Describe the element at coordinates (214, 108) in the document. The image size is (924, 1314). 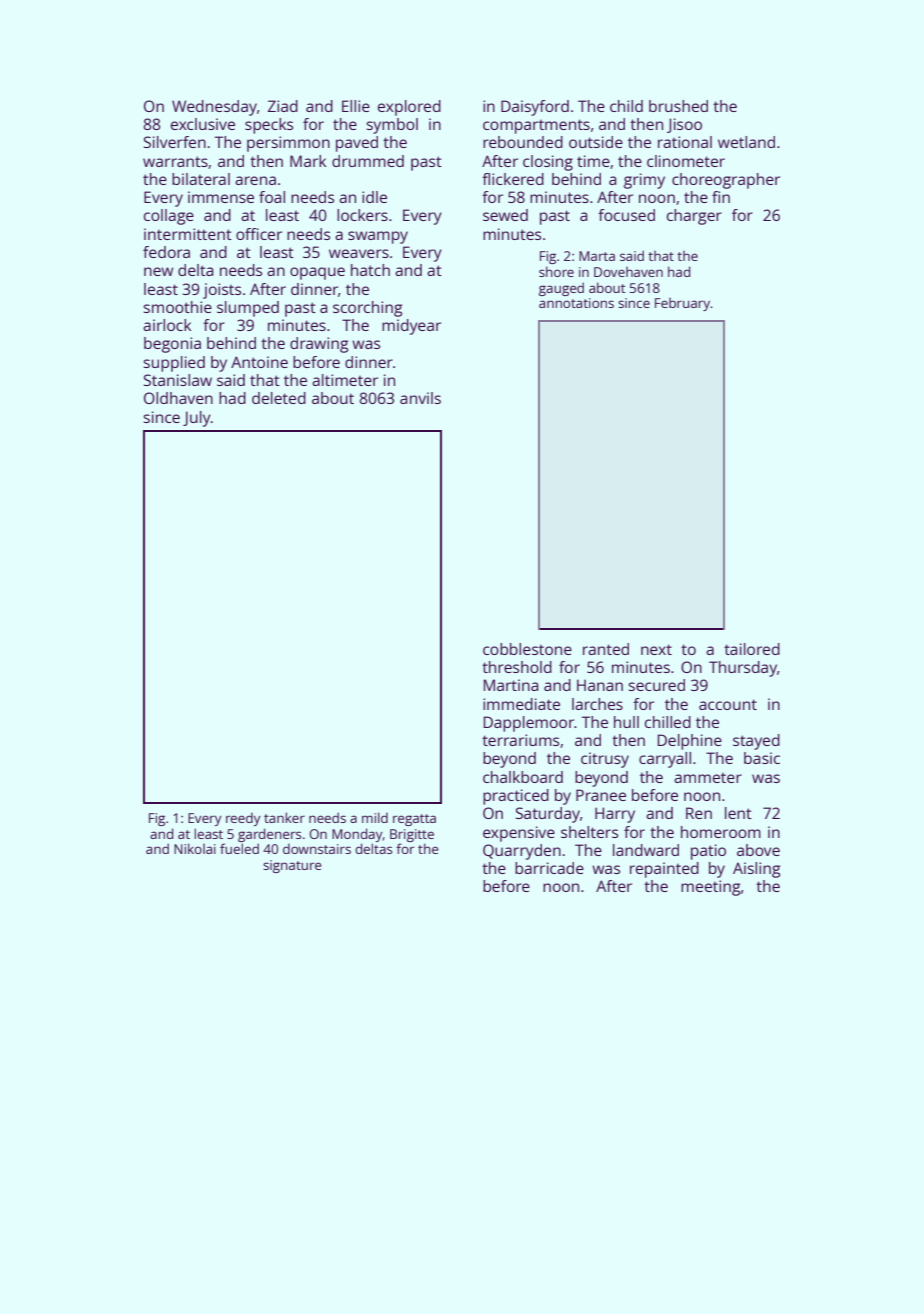
I see `Wednesday` at that location.
